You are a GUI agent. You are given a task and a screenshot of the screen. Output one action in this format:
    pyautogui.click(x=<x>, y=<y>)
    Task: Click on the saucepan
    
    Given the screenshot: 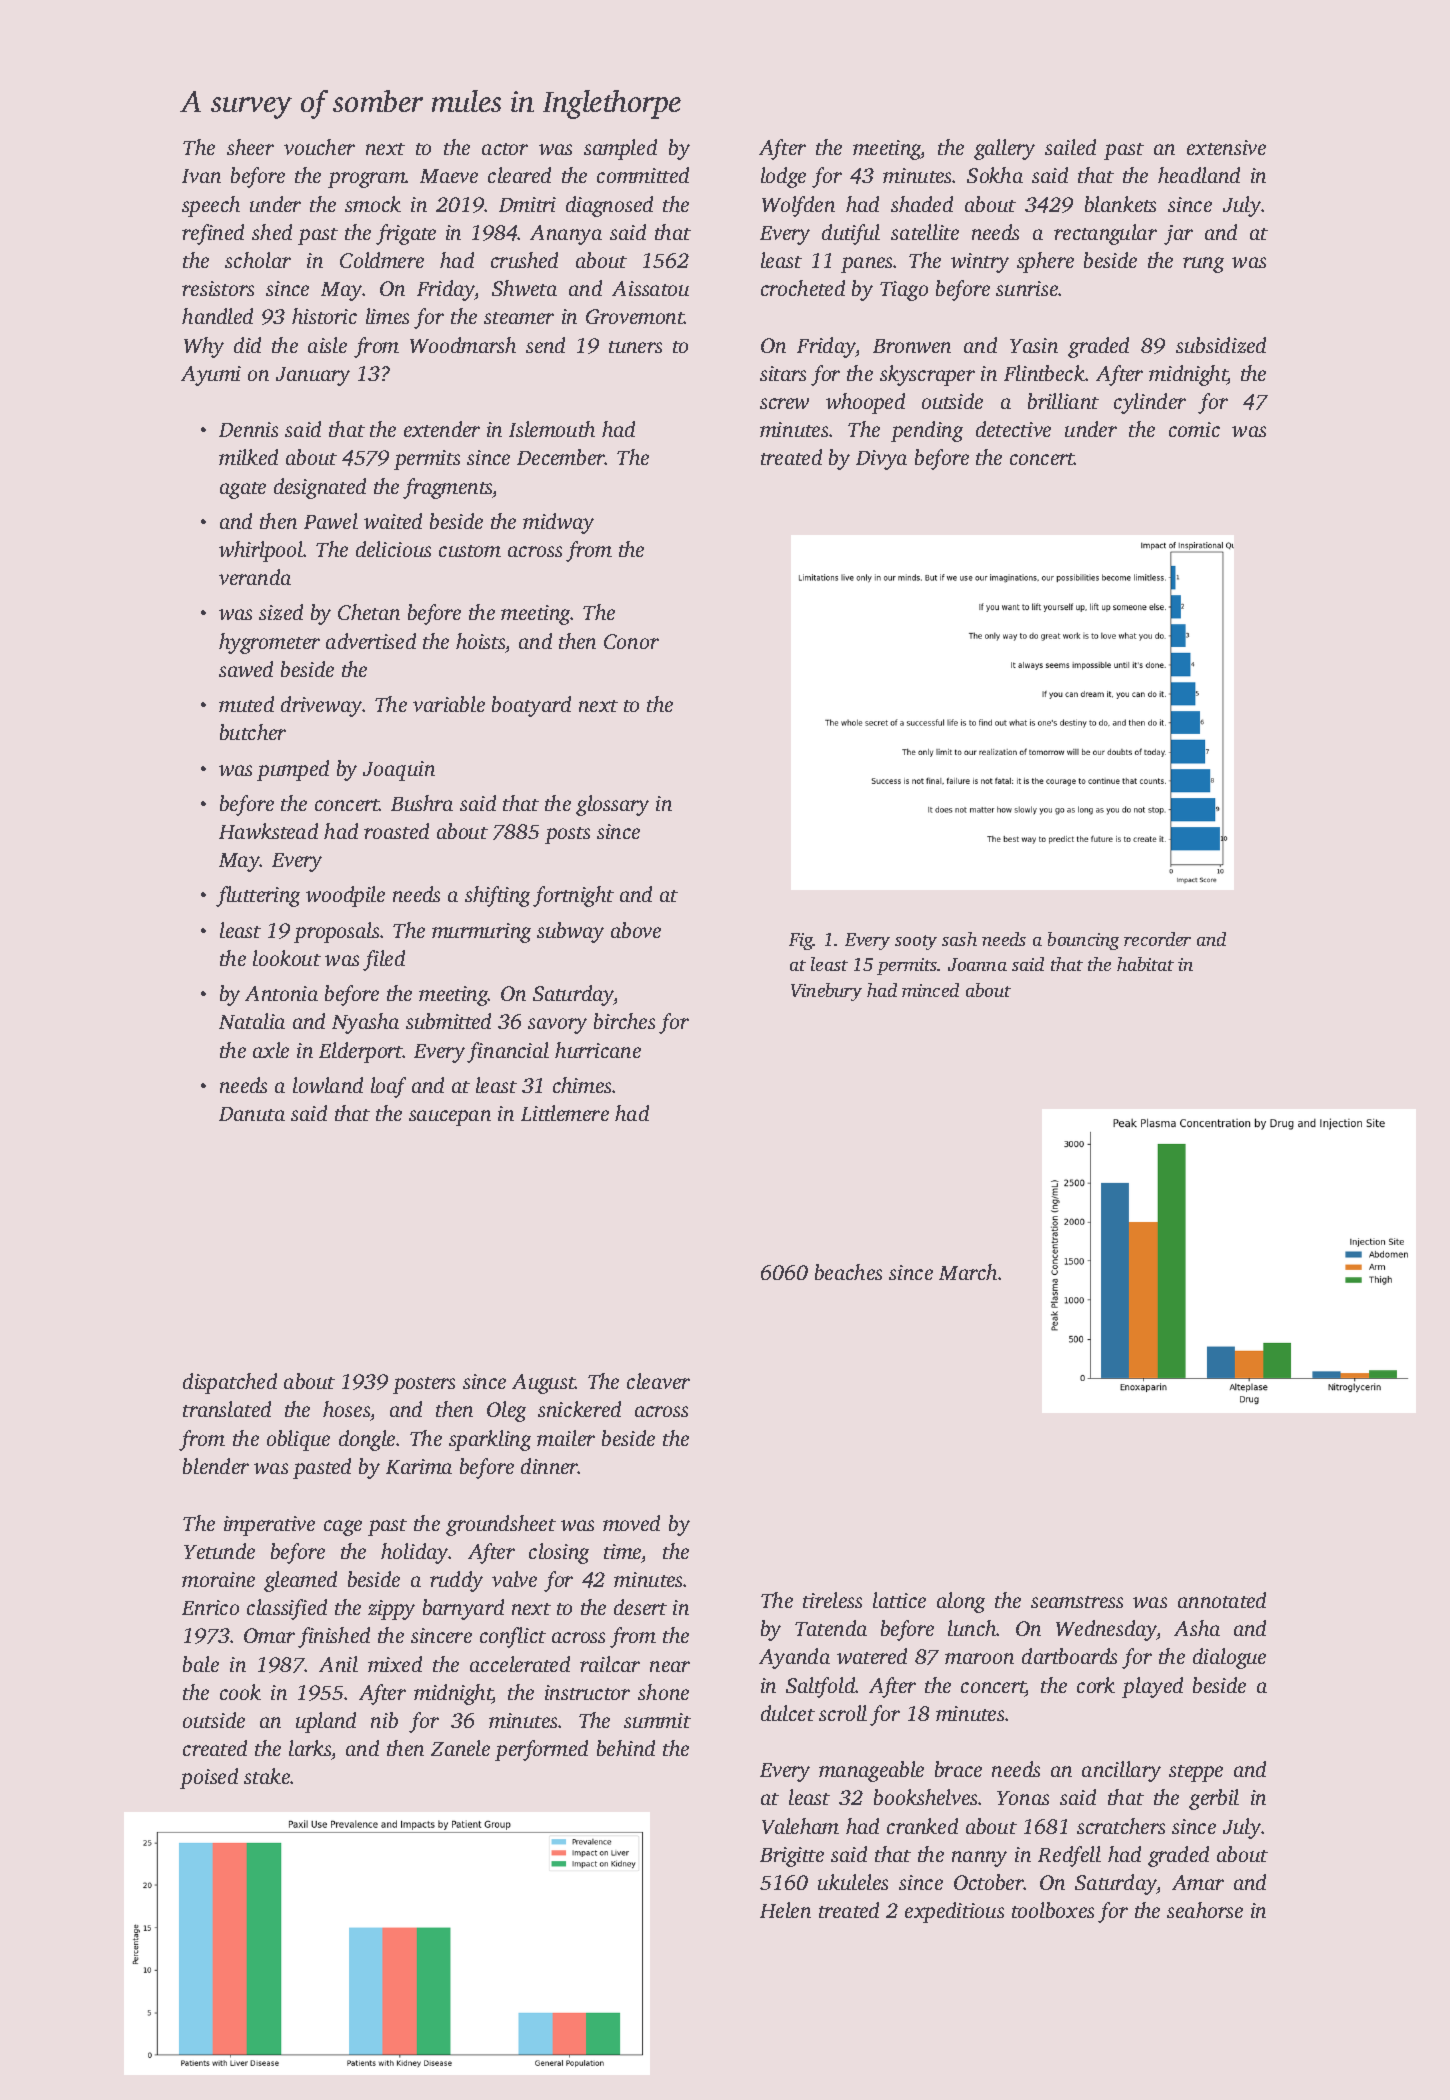 What is the action you would take?
    pyautogui.click(x=450, y=1118)
